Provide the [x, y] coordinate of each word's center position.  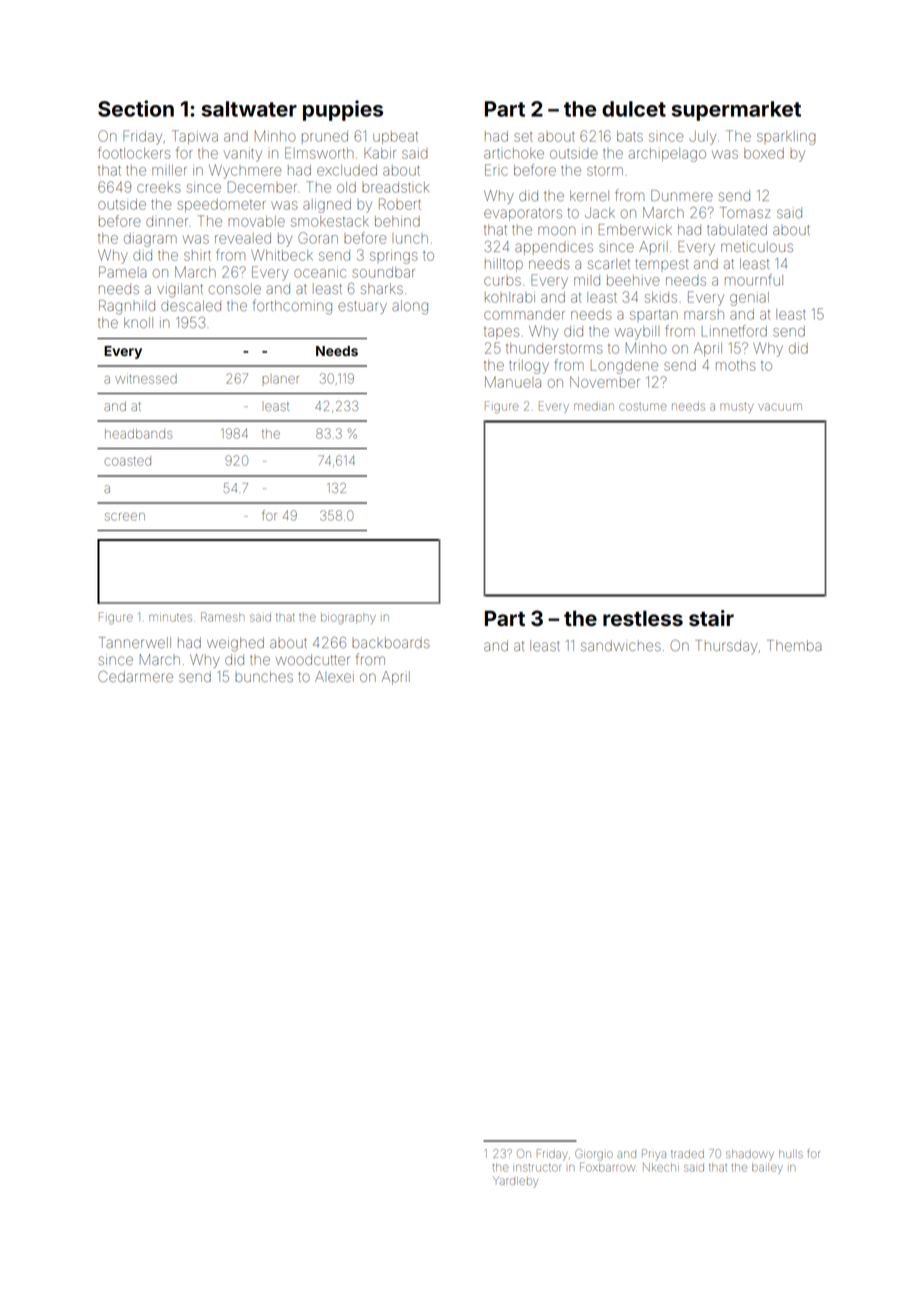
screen [125, 517]
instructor [537, 1168]
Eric [496, 170]
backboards [391, 642]
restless [643, 618]
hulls [791, 1154]
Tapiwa [195, 137]
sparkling [786, 138]
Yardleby [515, 1182]
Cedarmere [135, 676]
